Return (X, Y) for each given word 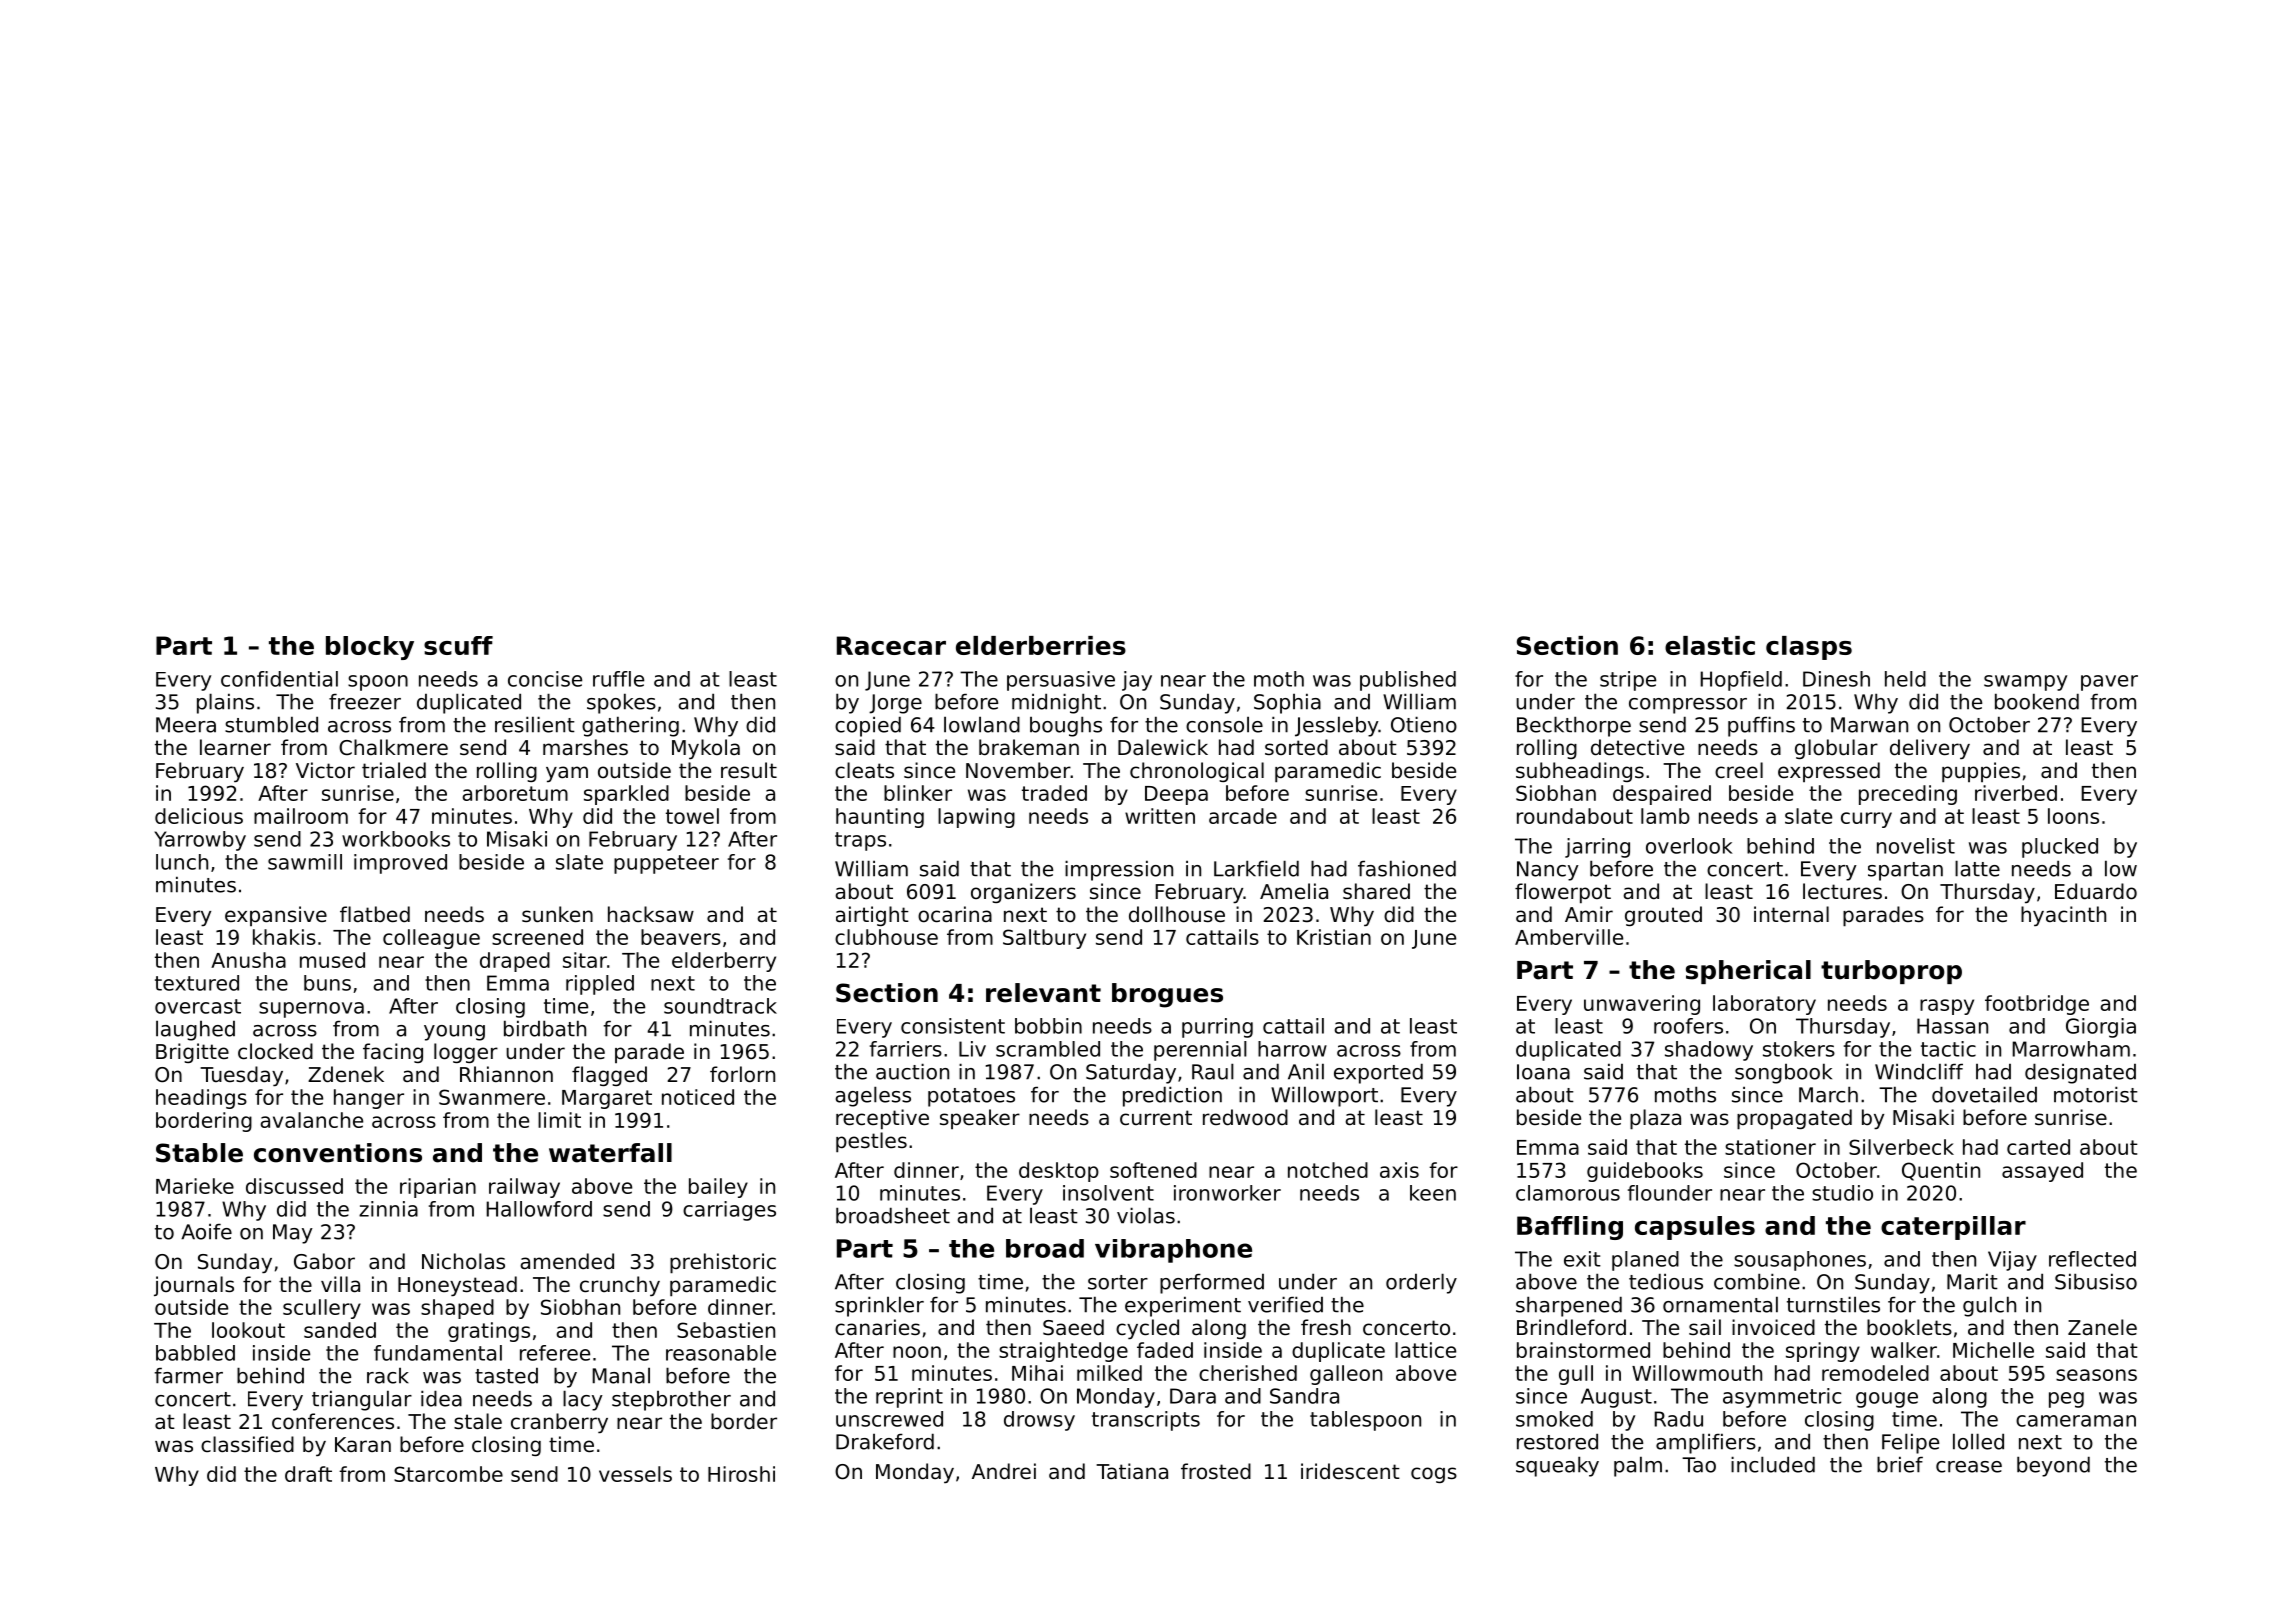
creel (1739, 770)
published (1408, 681)
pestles (871, 1142)
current (1156, 1118)
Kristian (1334, 937)
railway (524, 1188)
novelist (1916, 846)
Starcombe (448, 1474)
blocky (370, 648)
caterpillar (1953, 1228)
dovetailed (1984, 1094)
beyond (2053, 1466)
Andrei (1004, 1471)
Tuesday (241, 1076)
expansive (276, 916)
